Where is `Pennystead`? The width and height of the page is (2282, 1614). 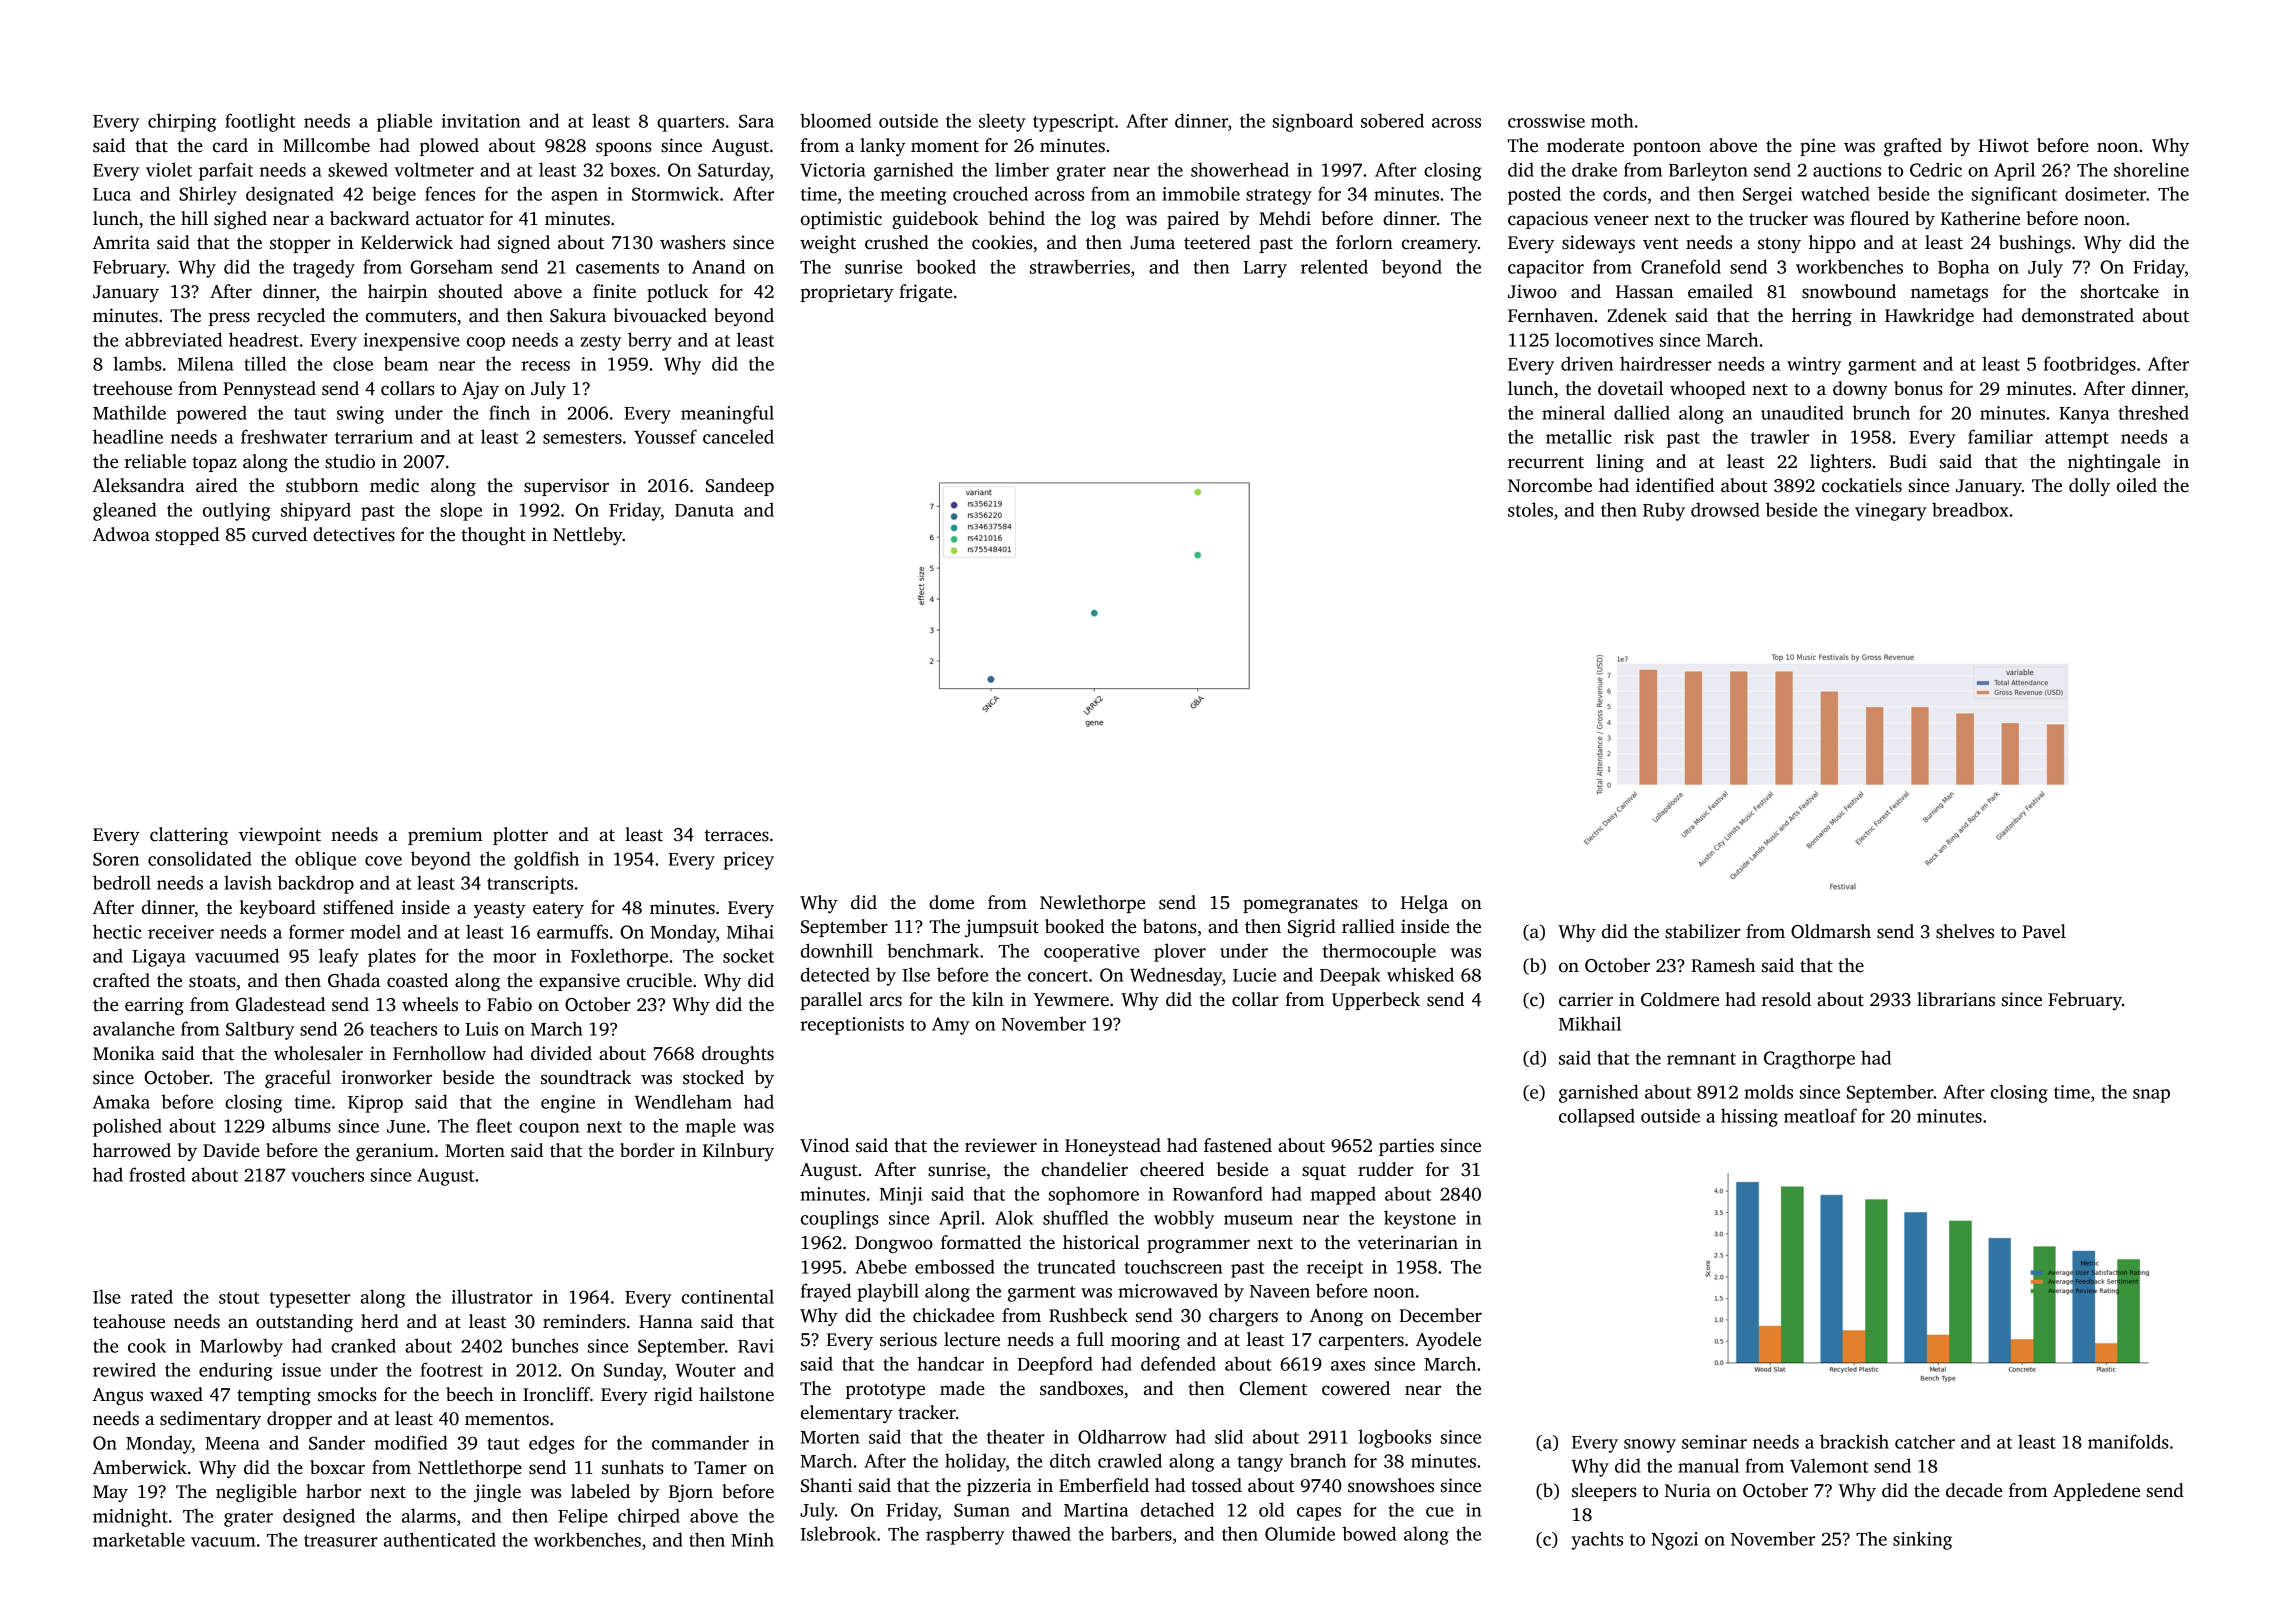
Pennystead is located at coordinates (269, 390).
